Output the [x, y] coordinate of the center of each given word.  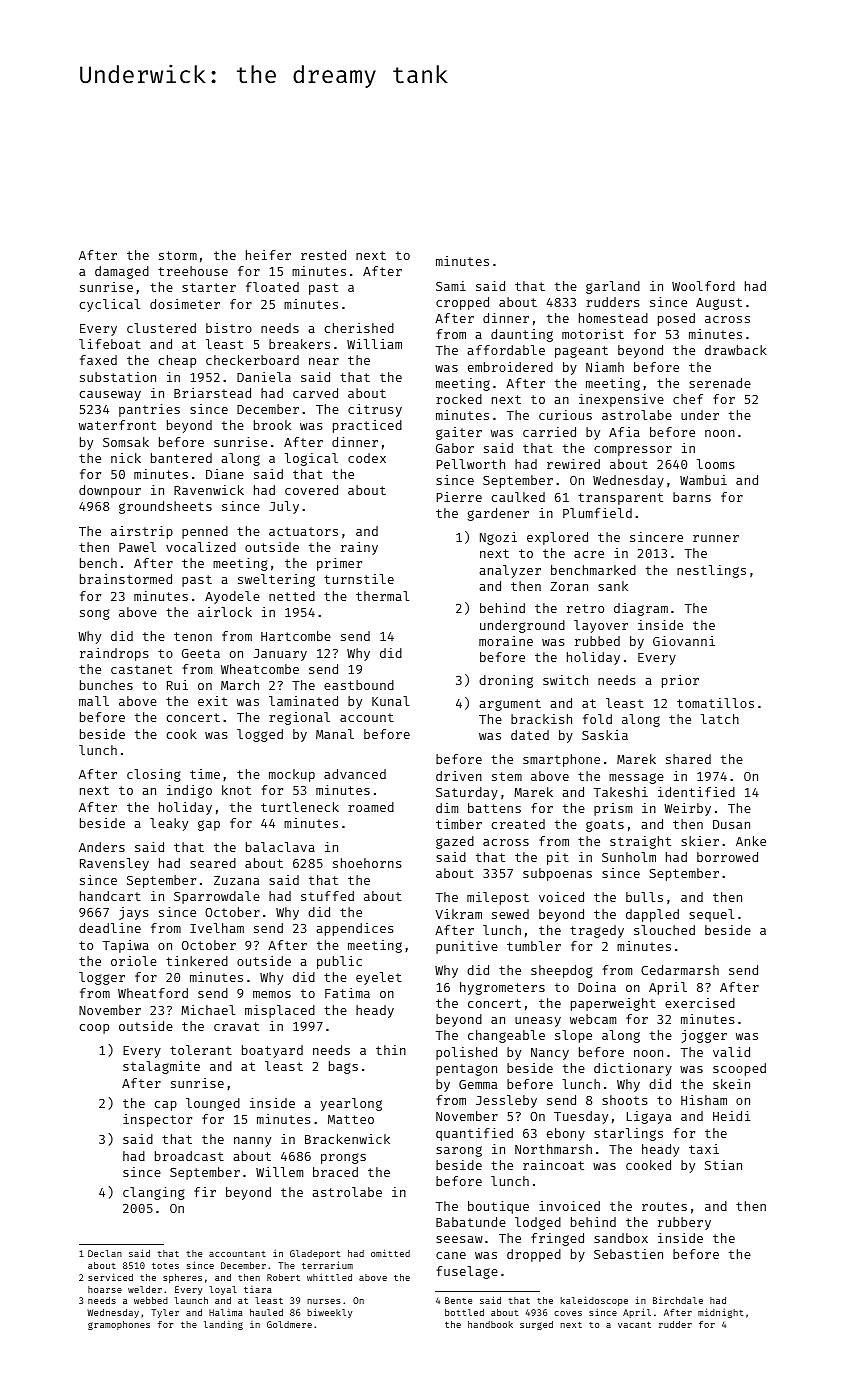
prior [680, 681]
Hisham [704, 1100]
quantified [474, 1134]
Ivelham [217, 928]
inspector [157, 1120]
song [95, 614]
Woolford [703, 286]
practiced [367, 426]
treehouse [193, 271]
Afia [624, 432]
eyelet [379, 978]
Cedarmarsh [680, 970]
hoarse [105, 1289]
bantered [181, 458]
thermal [382, 596]
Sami [451, 286]
